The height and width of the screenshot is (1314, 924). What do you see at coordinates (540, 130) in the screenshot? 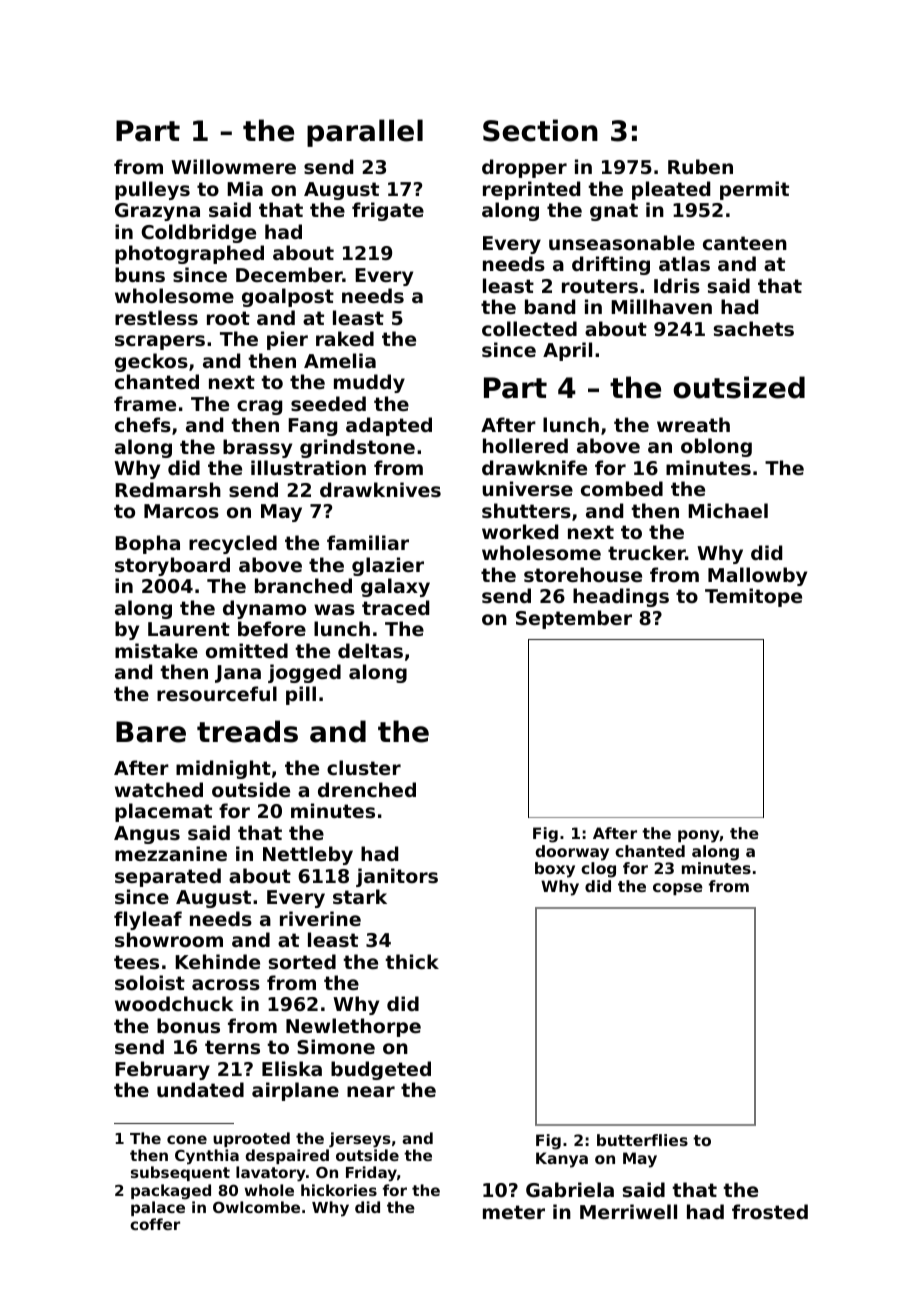
I see `Section` at bounding box center [540, 130].
